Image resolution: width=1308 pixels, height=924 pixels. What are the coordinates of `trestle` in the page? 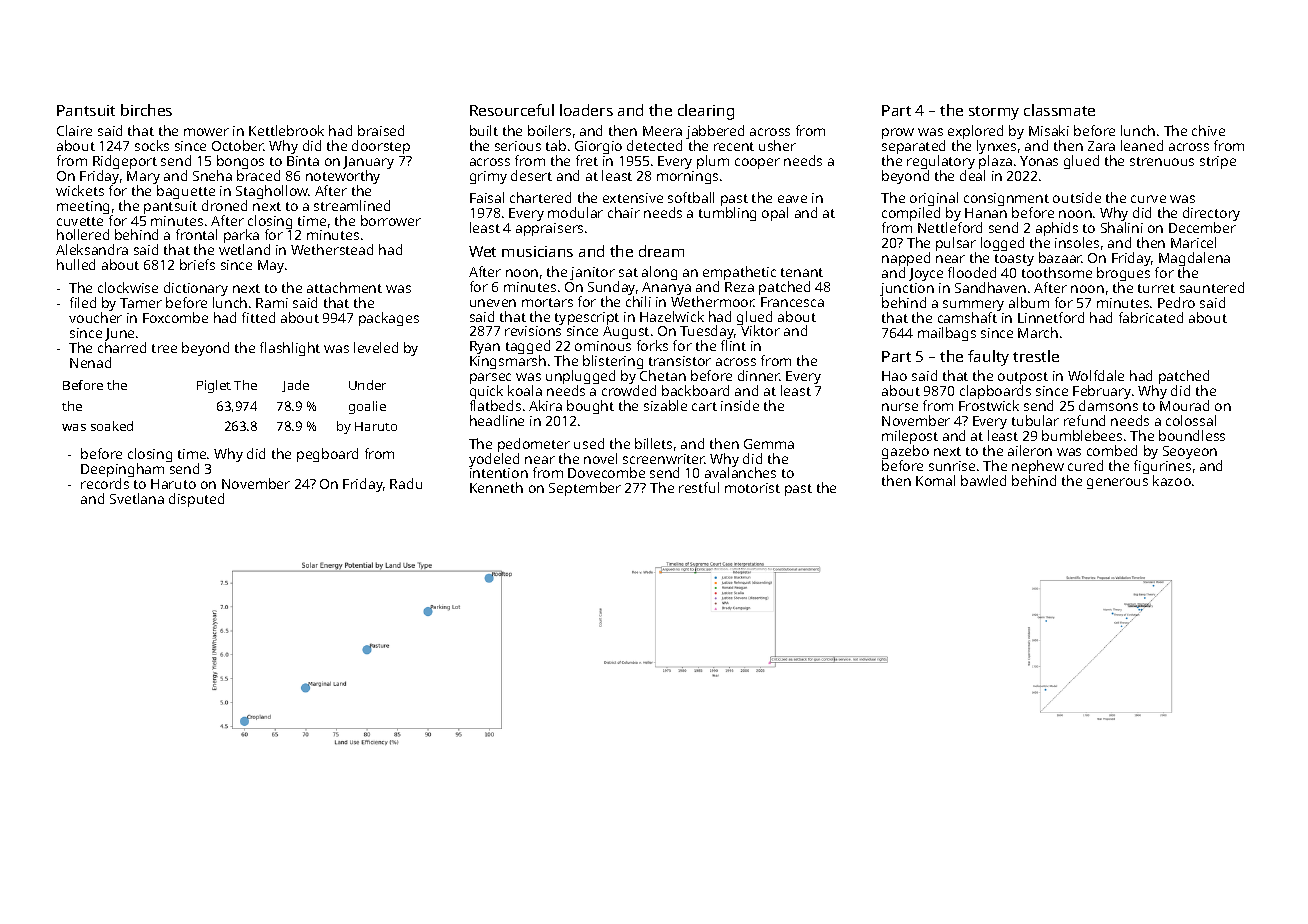 It's located at (1036, 356).
